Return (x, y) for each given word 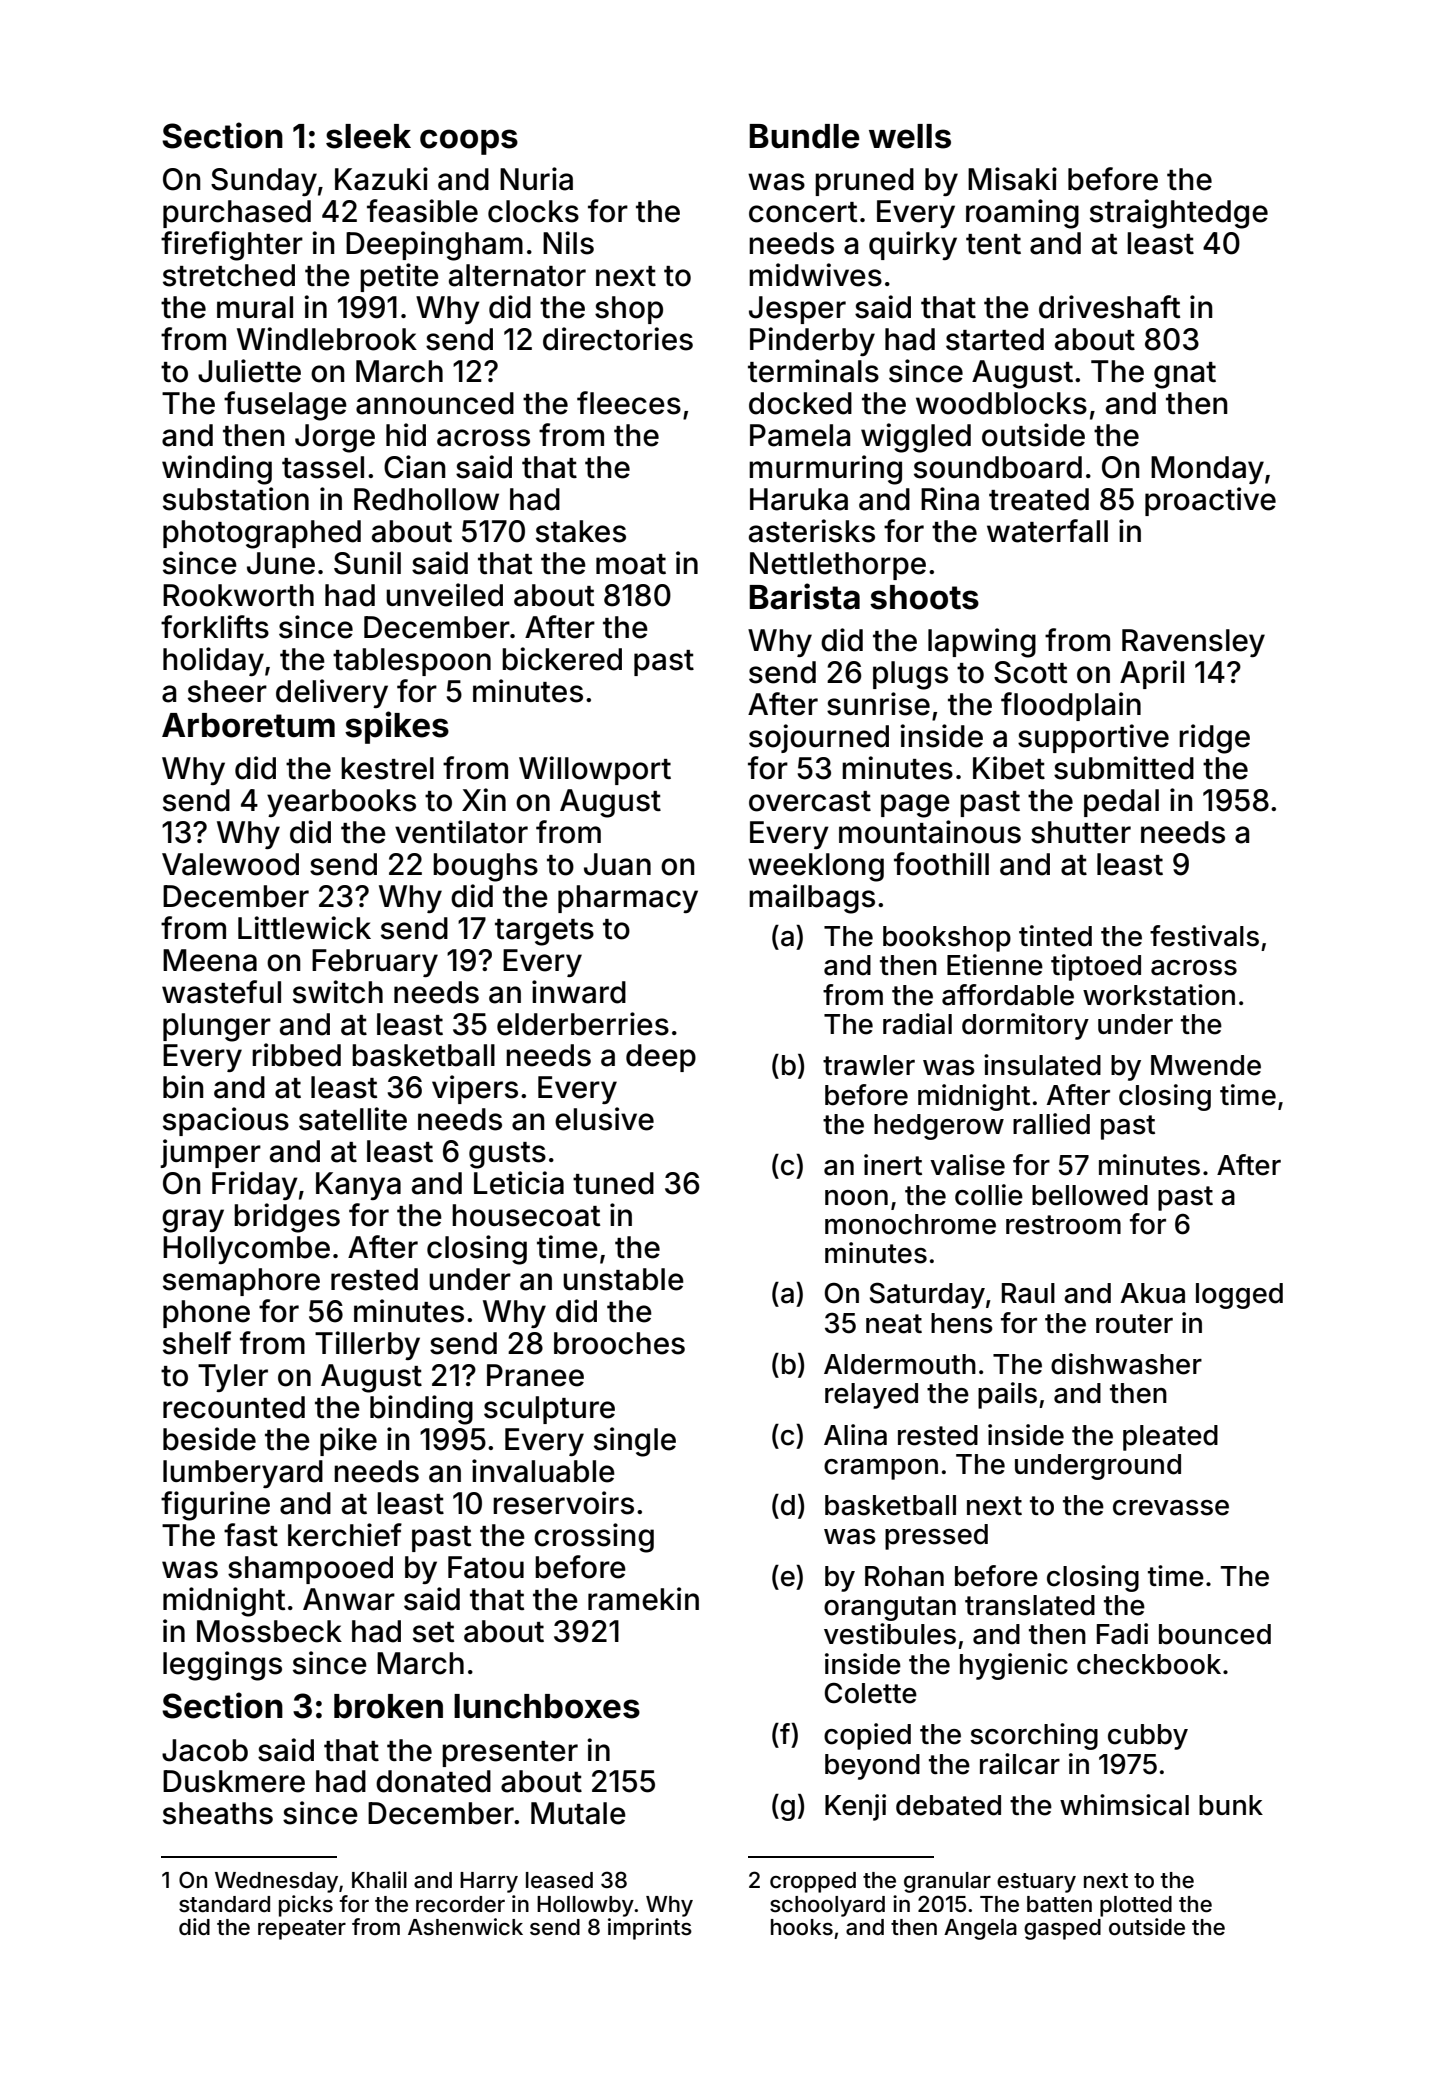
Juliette (249, 371)
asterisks (812, 531)
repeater (302, 1930)
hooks (802, 1927)
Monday (1207, 470)
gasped (1062, 1929)
